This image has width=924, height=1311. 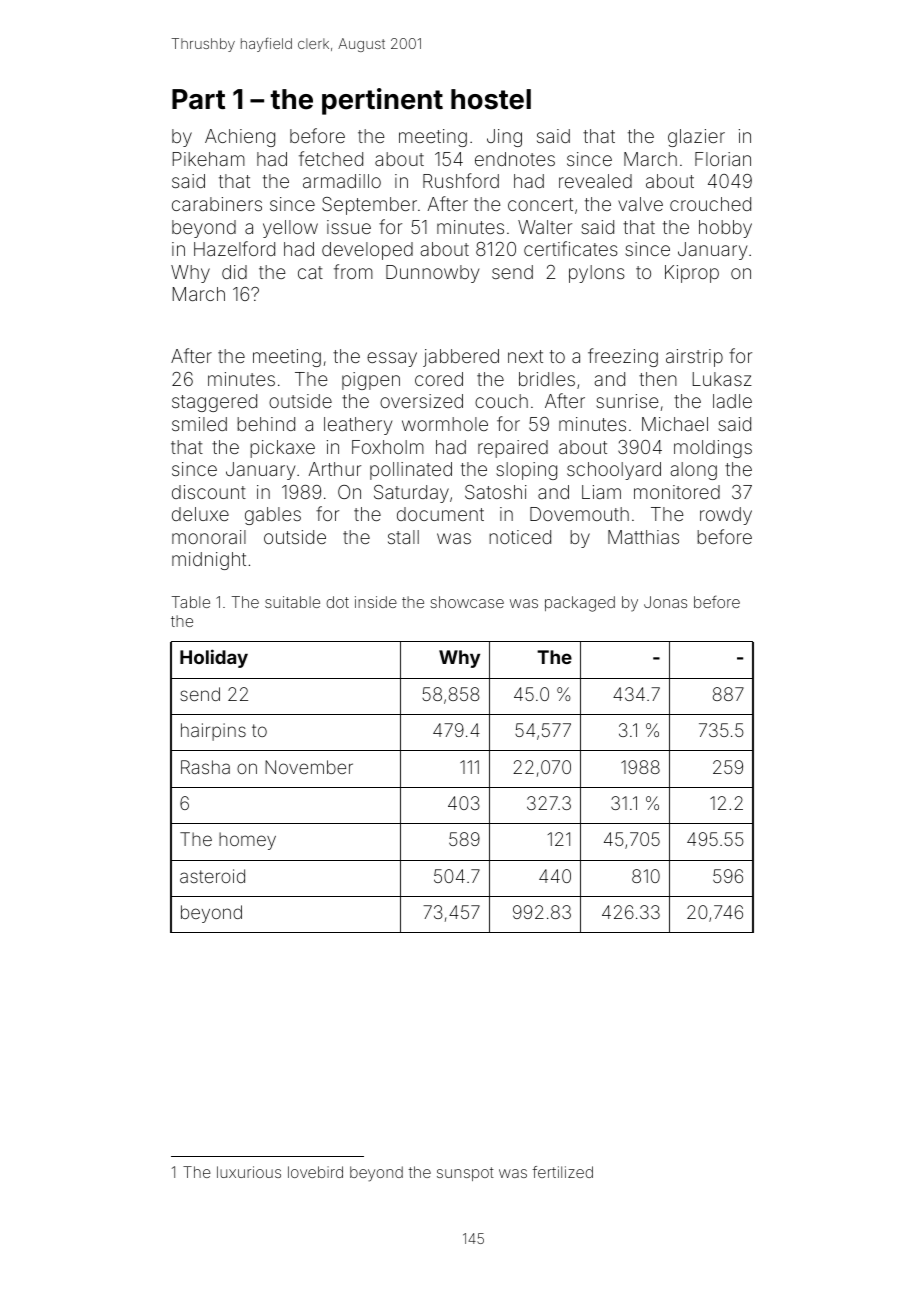 I want to click on asteroid, so click(x=212, y=876).
